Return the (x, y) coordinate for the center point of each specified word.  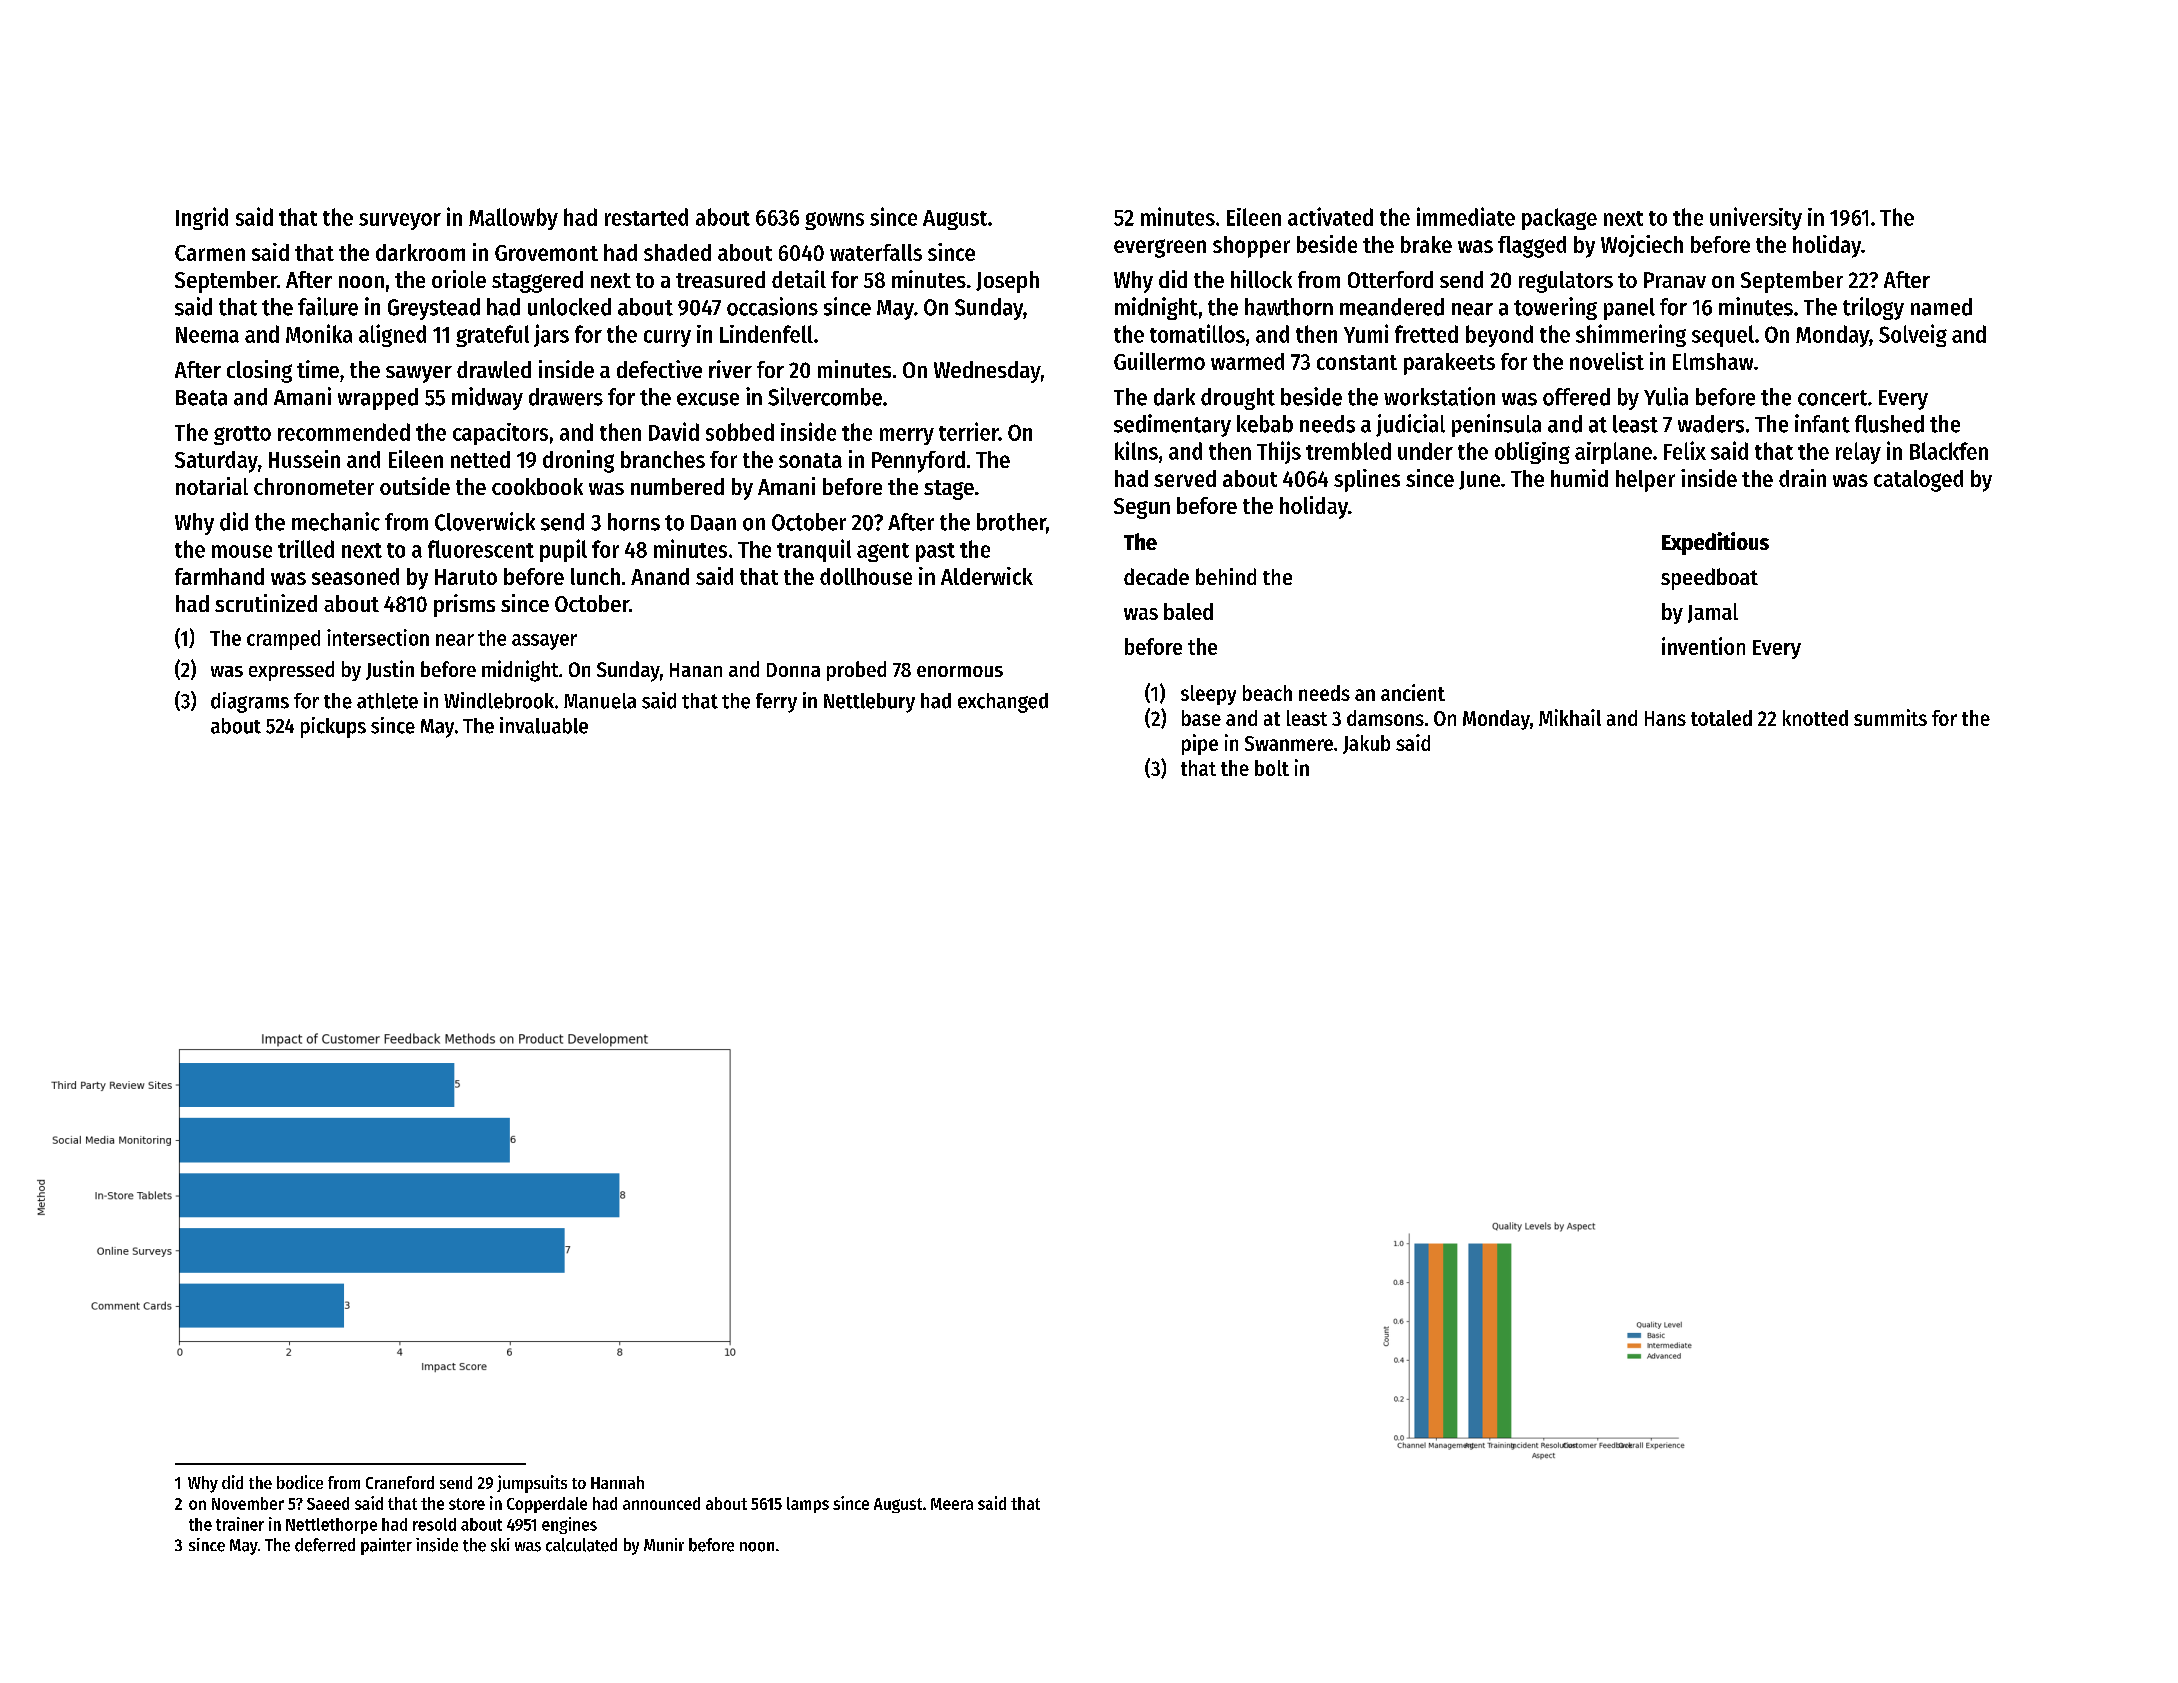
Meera (952, 1504)
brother (1011, 522)
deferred (325, 1545)
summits (1890, 717)
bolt (1272, 768)
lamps (808, 1505)
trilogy (1873, 308)
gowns (834, 221)
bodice (300, 1482)
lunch (595, 576)
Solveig (1913, 335)
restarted (646, 217)
